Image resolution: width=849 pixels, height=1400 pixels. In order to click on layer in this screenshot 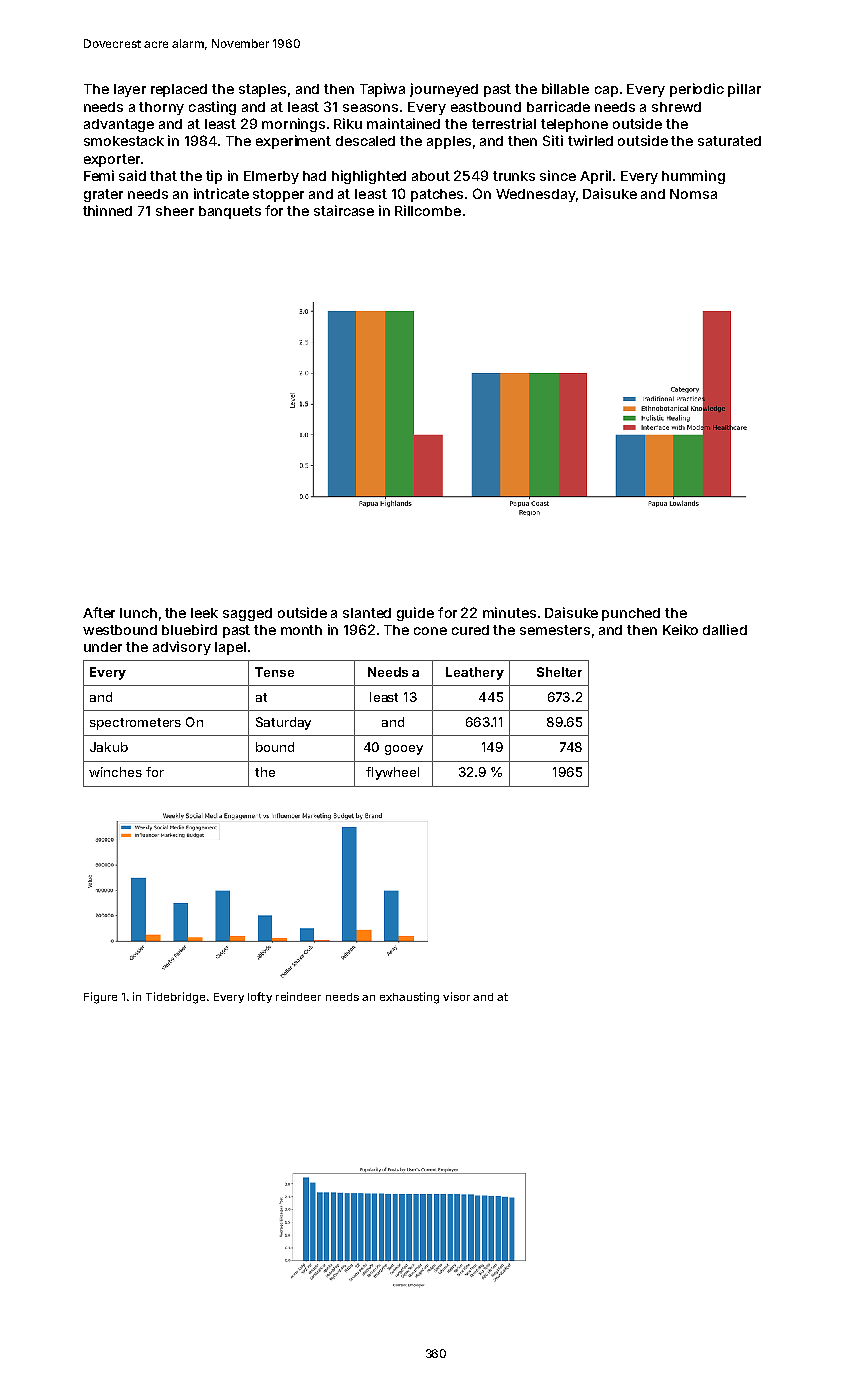, I will do `click(130, 90)`.
